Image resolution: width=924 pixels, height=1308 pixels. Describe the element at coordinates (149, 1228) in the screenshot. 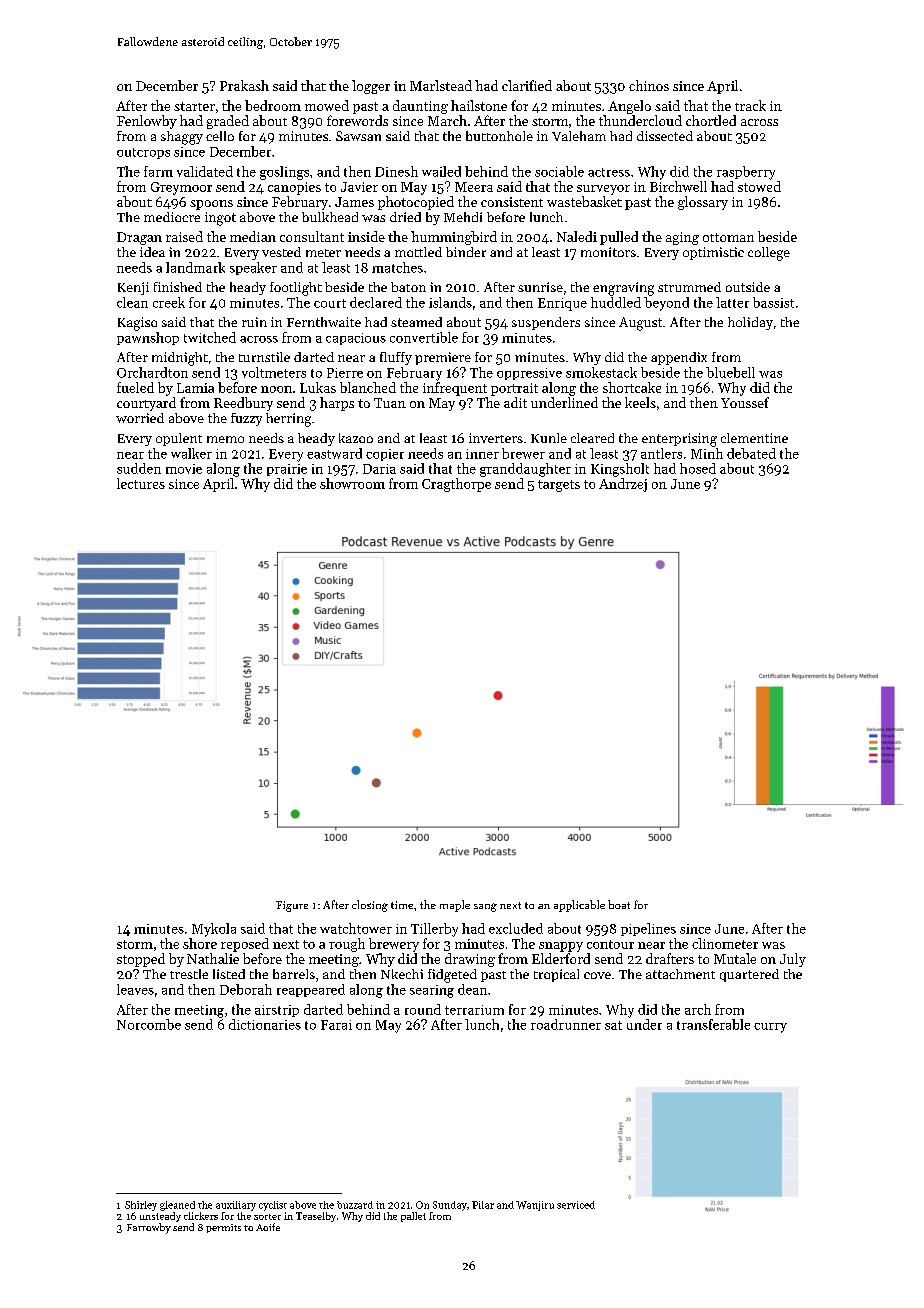

I see `Farrowby` at that location.
